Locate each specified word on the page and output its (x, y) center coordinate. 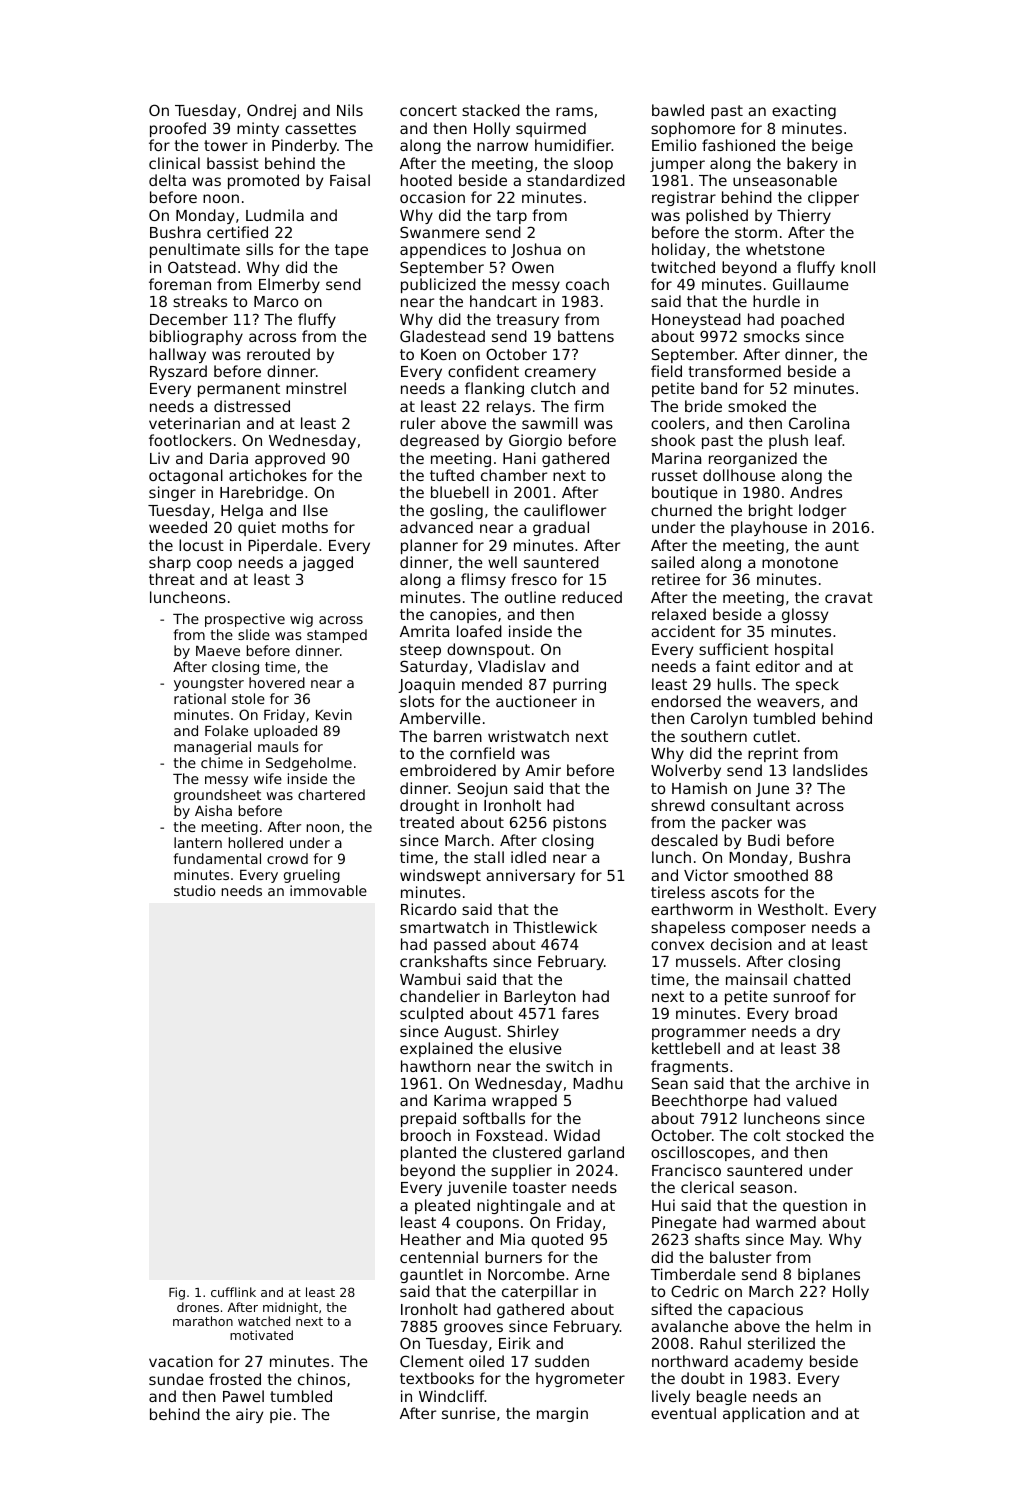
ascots (735, 892)
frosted (235, 1379)
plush (788, 441)
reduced (592, 597)
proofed (178, 129)
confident (483, 371)
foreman (180, 284)
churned (681, 510)
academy (768, 1362)
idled (528, 857)
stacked (491, 110)
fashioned (738, 145)
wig (301, 620)
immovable (328, 890)
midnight (290, 1308)
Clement (432, 1361)
